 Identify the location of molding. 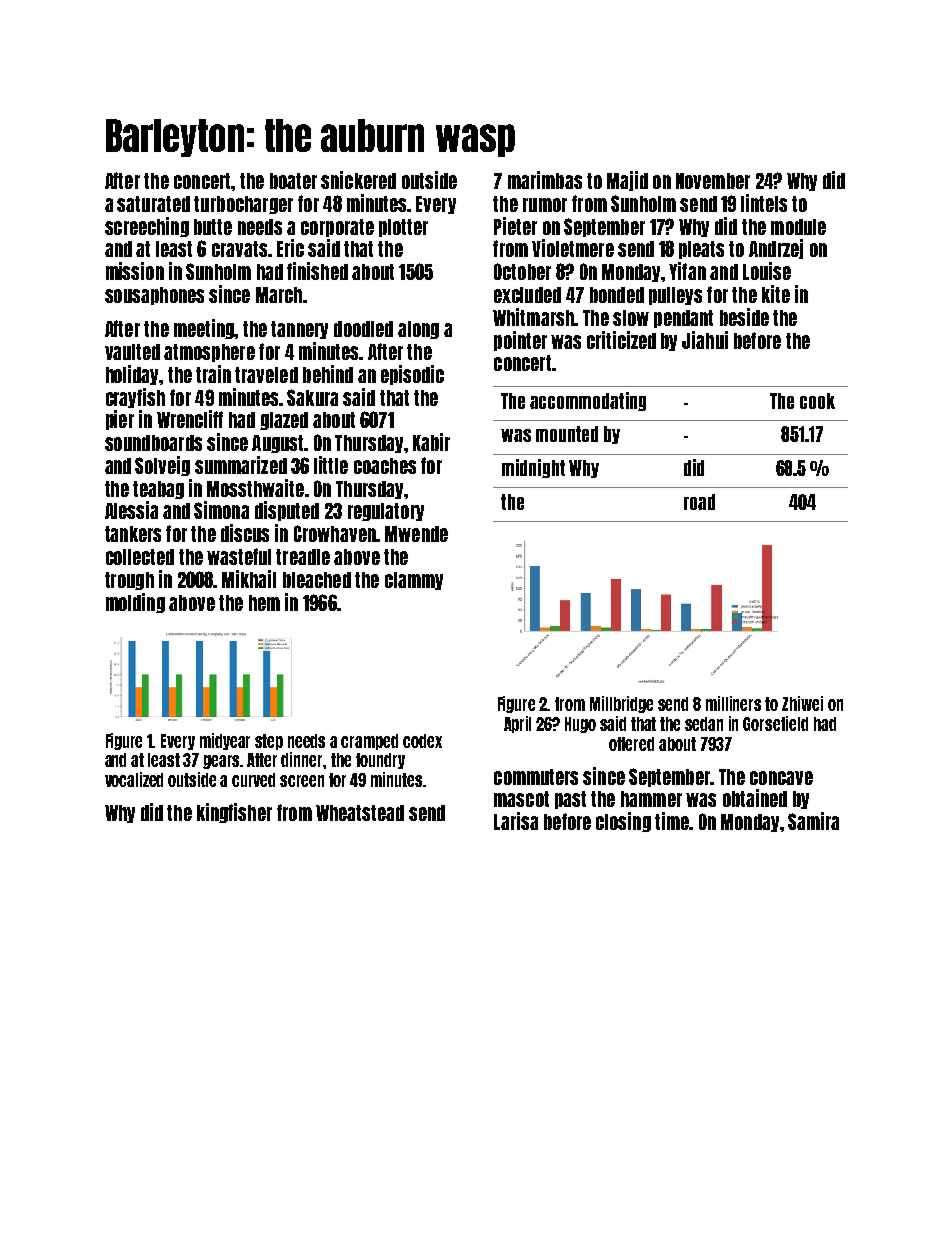
(135, 603).
